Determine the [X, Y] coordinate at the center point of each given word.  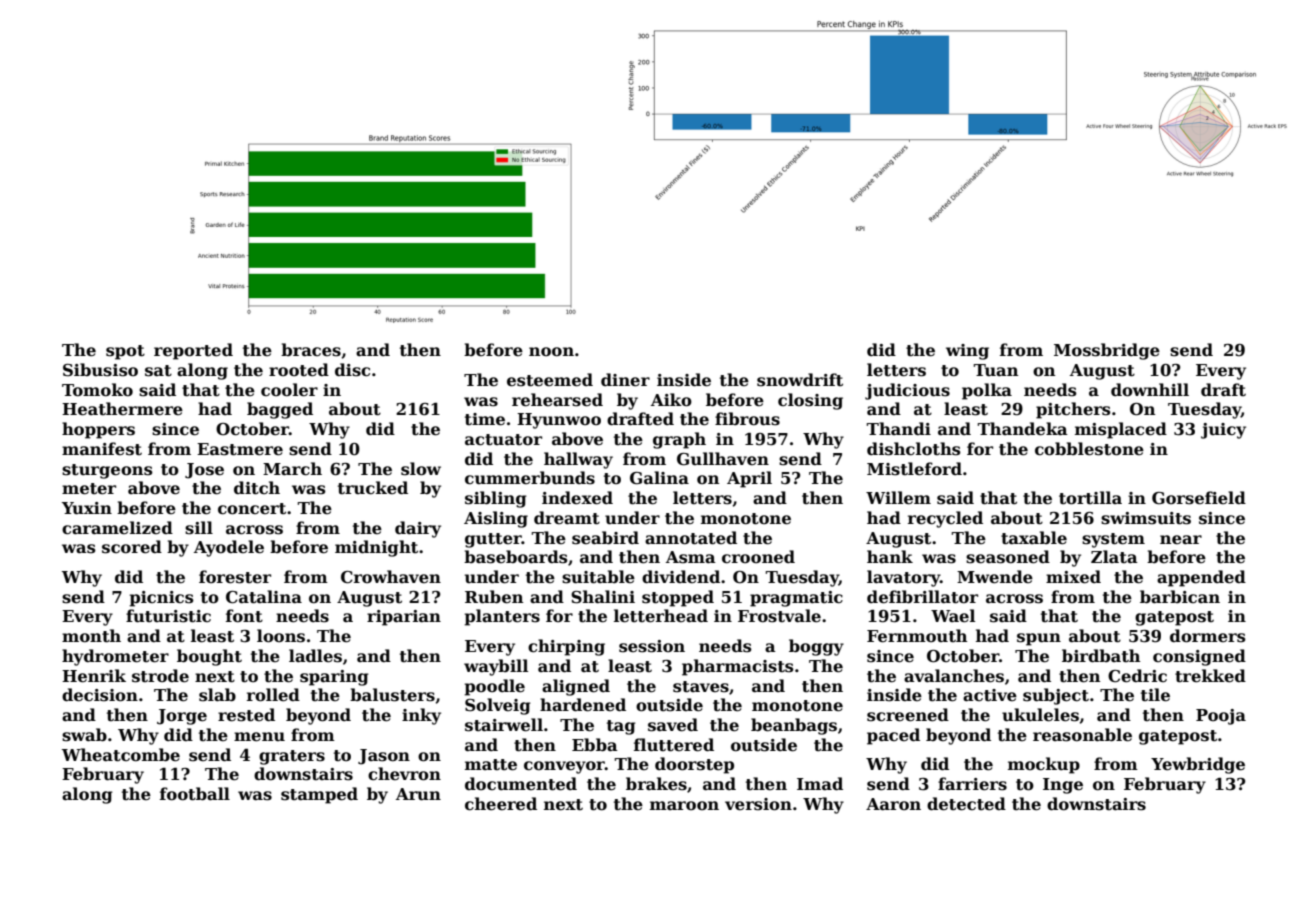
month [91, 636]
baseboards [516, 557]
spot [125, 352]
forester [235, 577]
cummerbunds [530, 478]
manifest [102, 449]
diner [625, 380]
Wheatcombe [121, 755]
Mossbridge [1107, 351]
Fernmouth [917, 636]
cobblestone [1089, 449]
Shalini [603, 597]
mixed [1073, 577]
